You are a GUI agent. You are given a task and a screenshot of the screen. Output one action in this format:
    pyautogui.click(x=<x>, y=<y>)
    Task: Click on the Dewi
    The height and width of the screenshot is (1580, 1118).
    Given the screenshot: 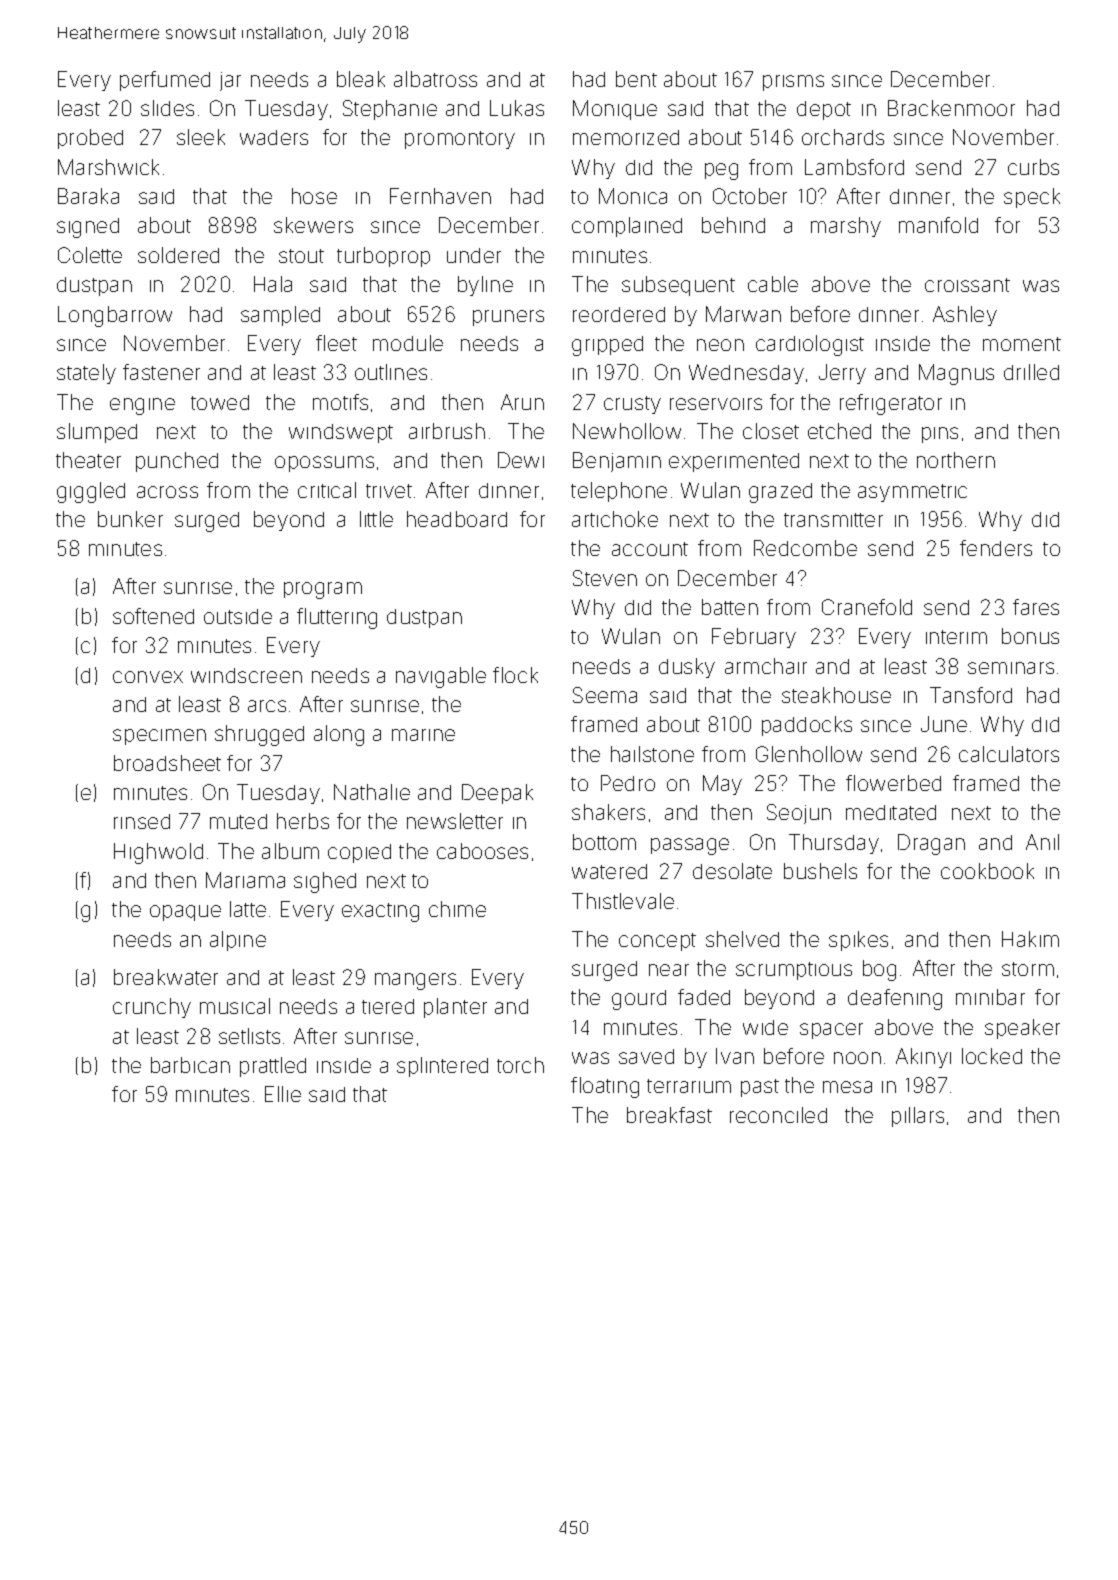 What is the action you would take?
    pyautogui.click(x=521, y=460)
